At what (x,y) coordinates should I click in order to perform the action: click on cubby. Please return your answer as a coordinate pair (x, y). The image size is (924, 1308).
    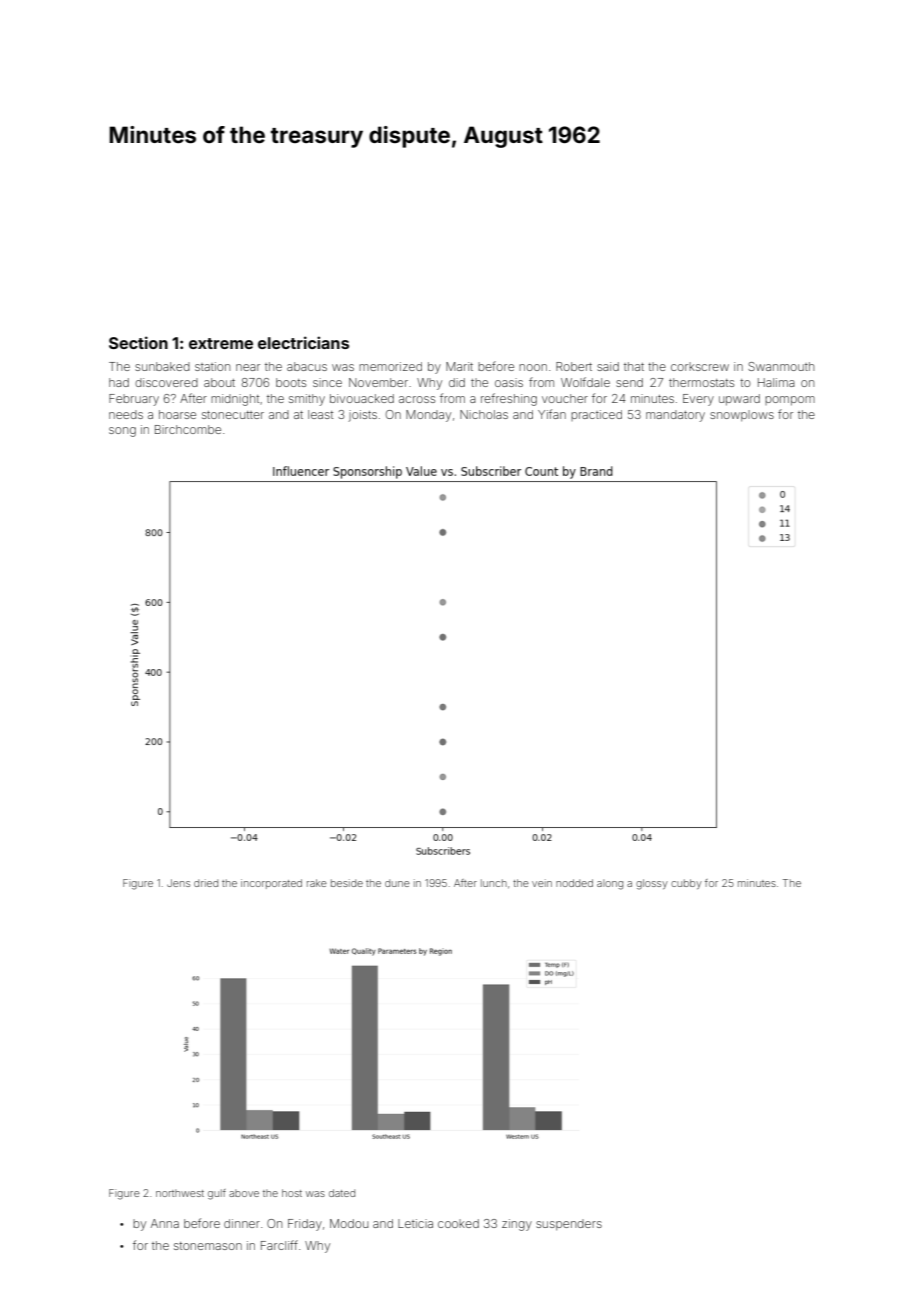
    Looking at the image, I should click on (686, 884).
